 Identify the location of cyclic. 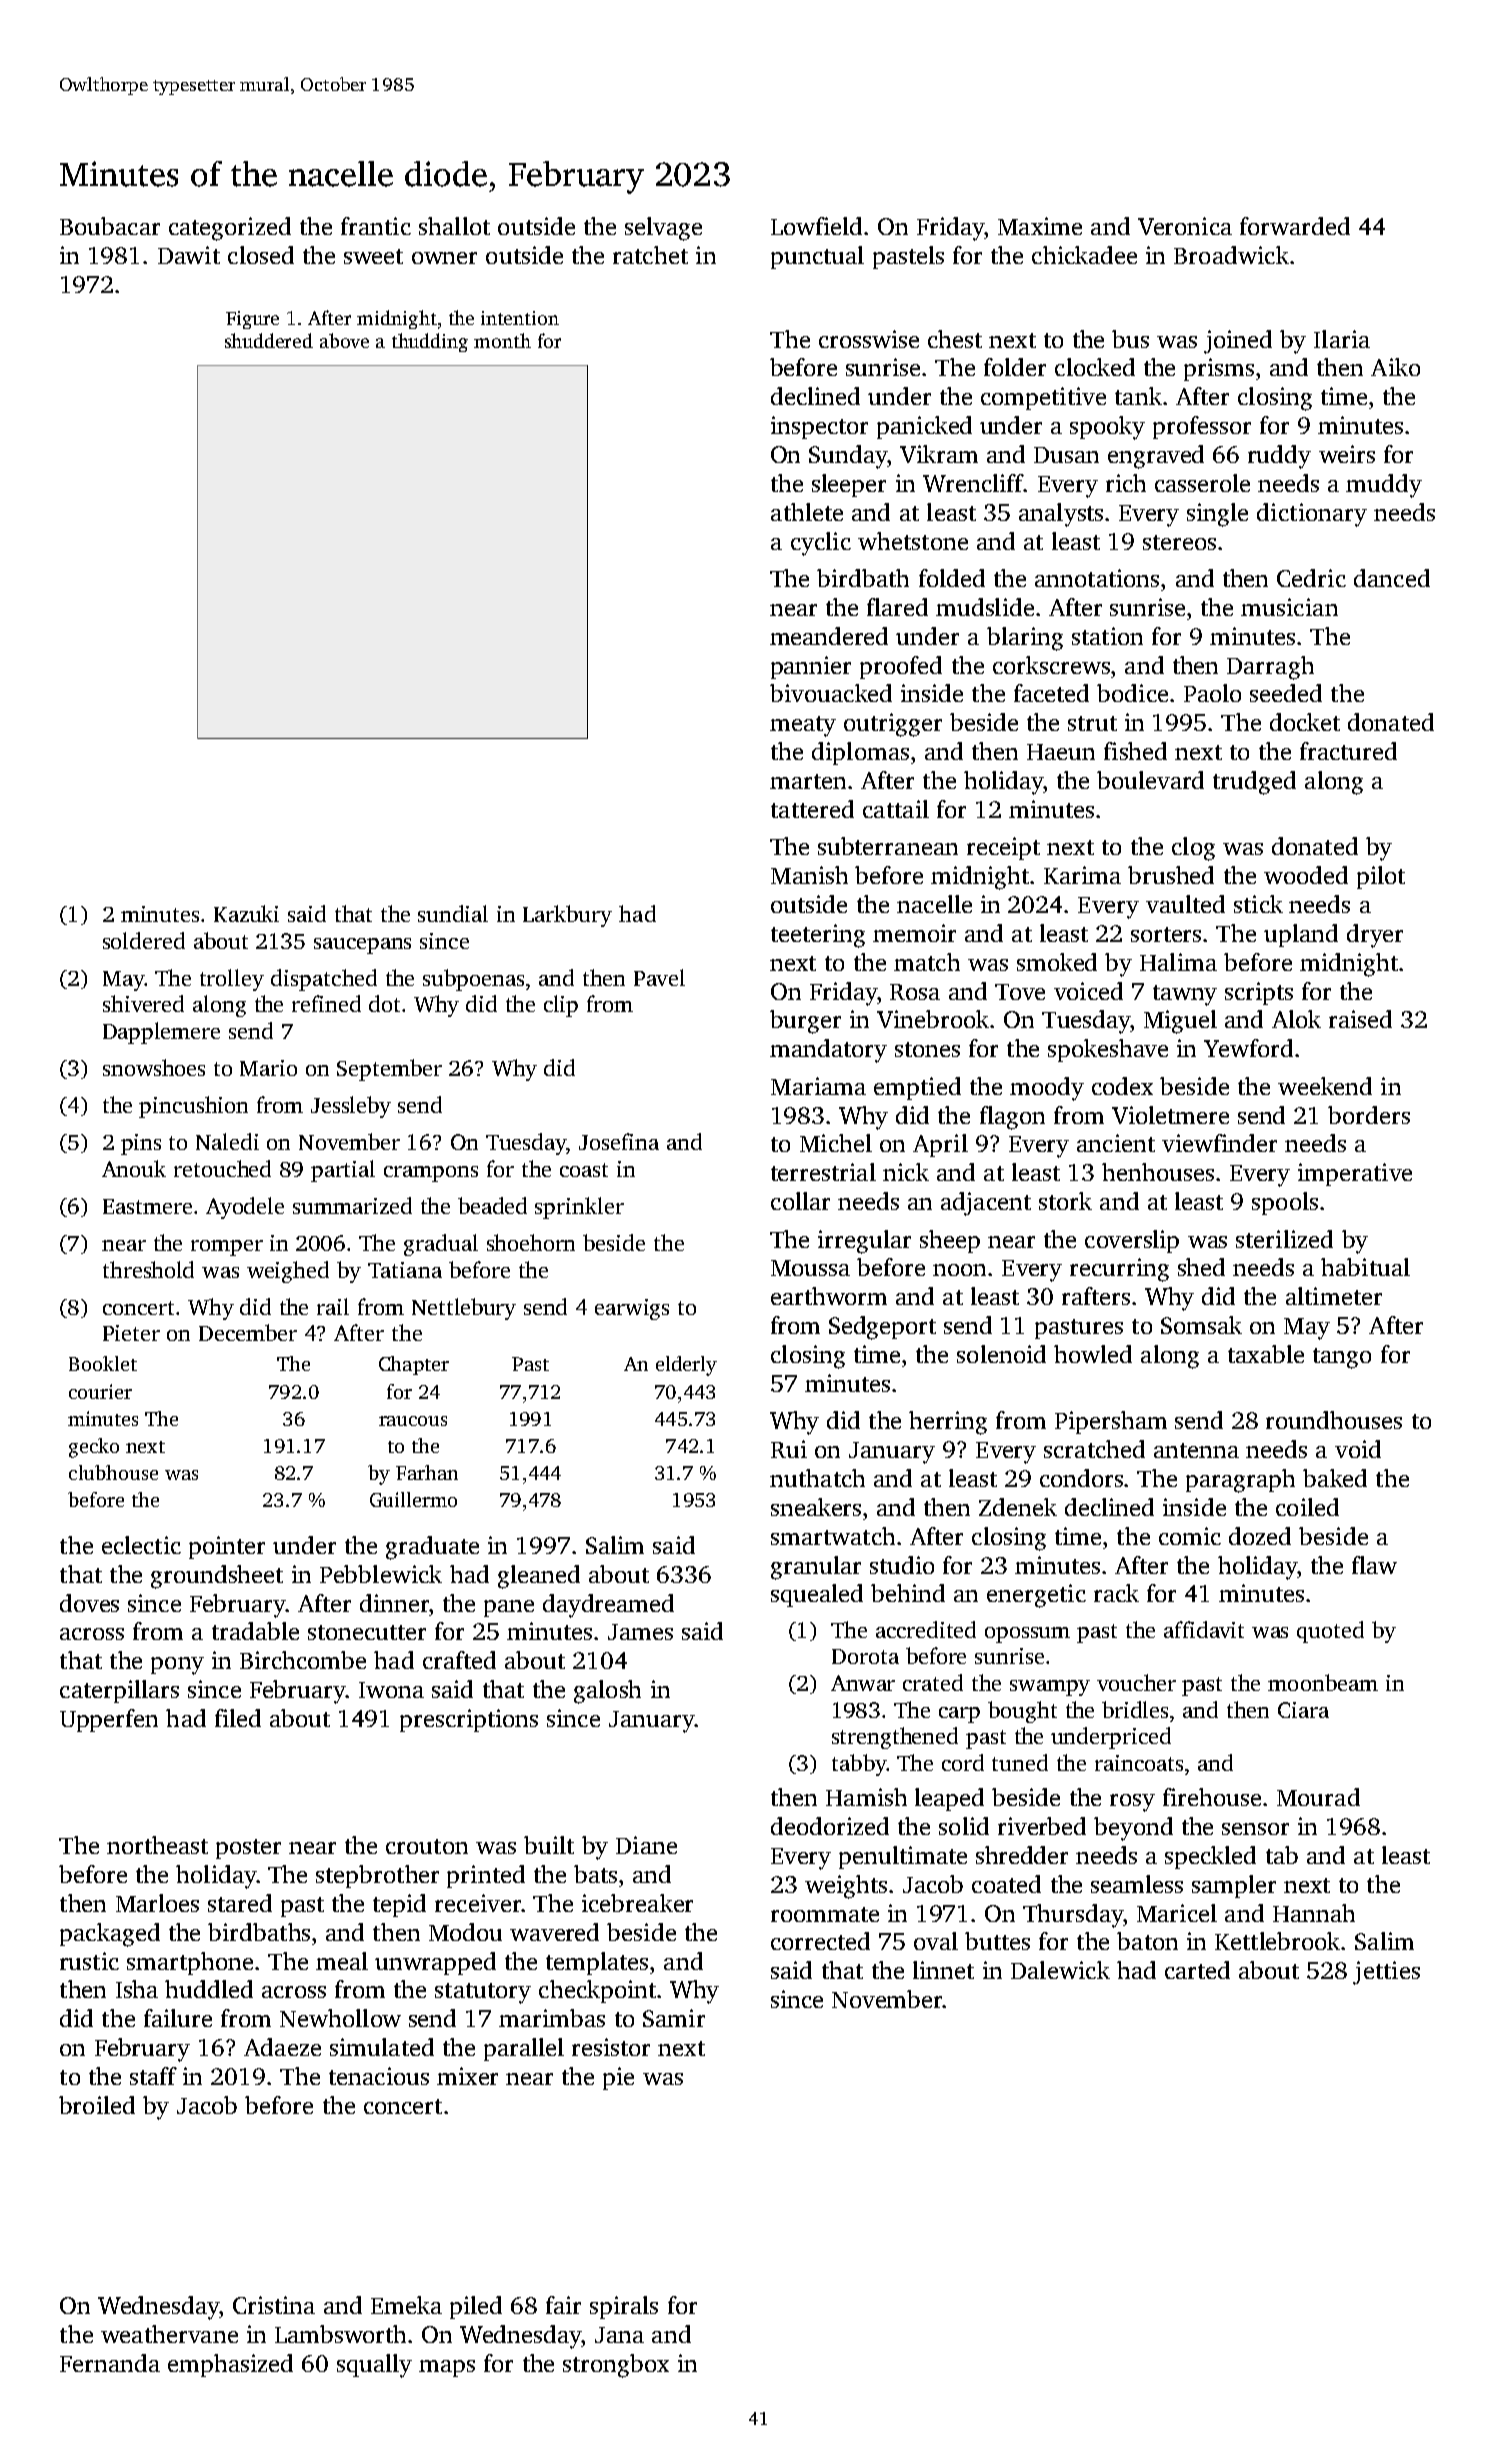
(821, 544).
